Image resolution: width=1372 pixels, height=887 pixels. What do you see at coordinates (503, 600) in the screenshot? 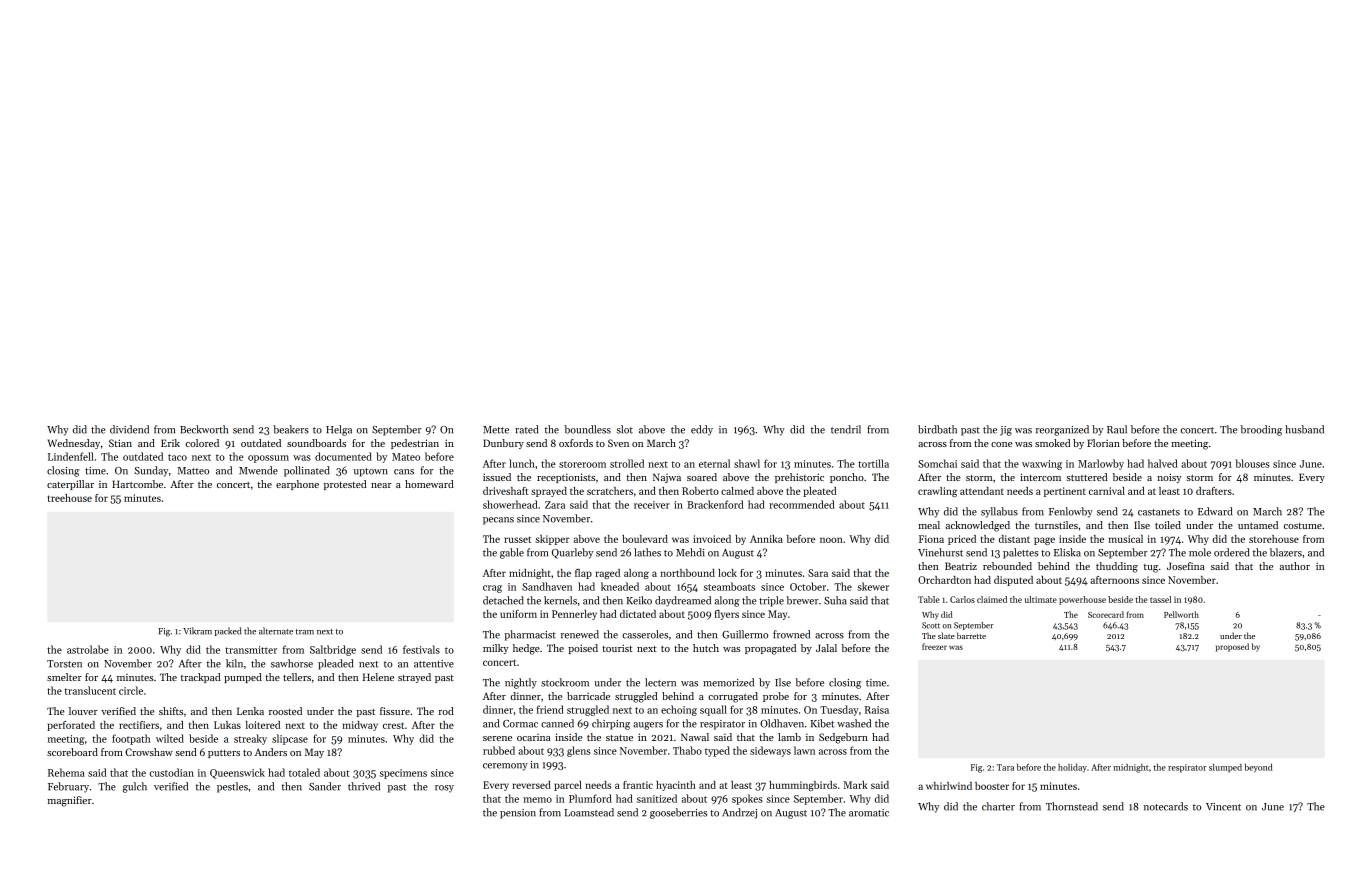
I see `detached` at bounding box center [503, 600].
